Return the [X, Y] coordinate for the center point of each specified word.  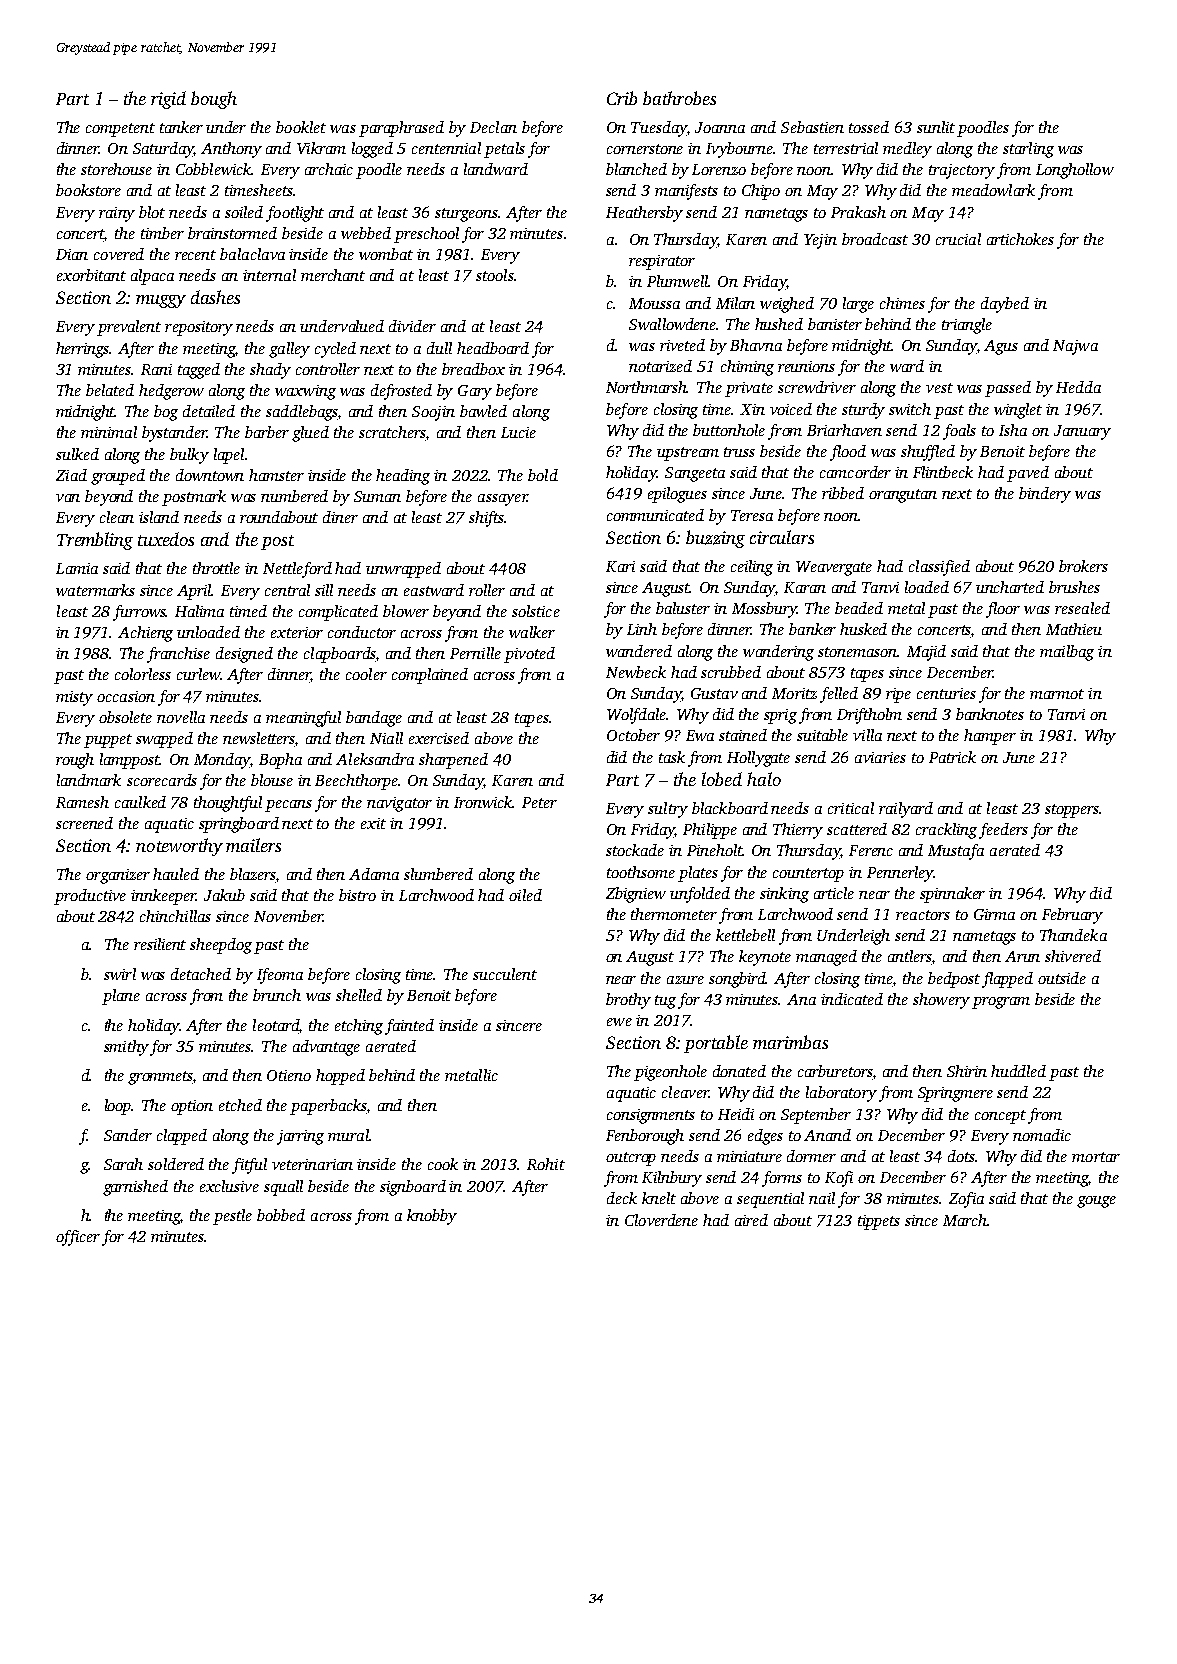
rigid [168, 100]
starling [1028, 150]
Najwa [1075, 347]
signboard [413, 1188]
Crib [622, 98]
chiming [747, 368]
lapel [229, 456]
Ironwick [483, 802]
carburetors [835, 1072]
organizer [118, 876]
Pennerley [900, 874]
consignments [651, 1116]
